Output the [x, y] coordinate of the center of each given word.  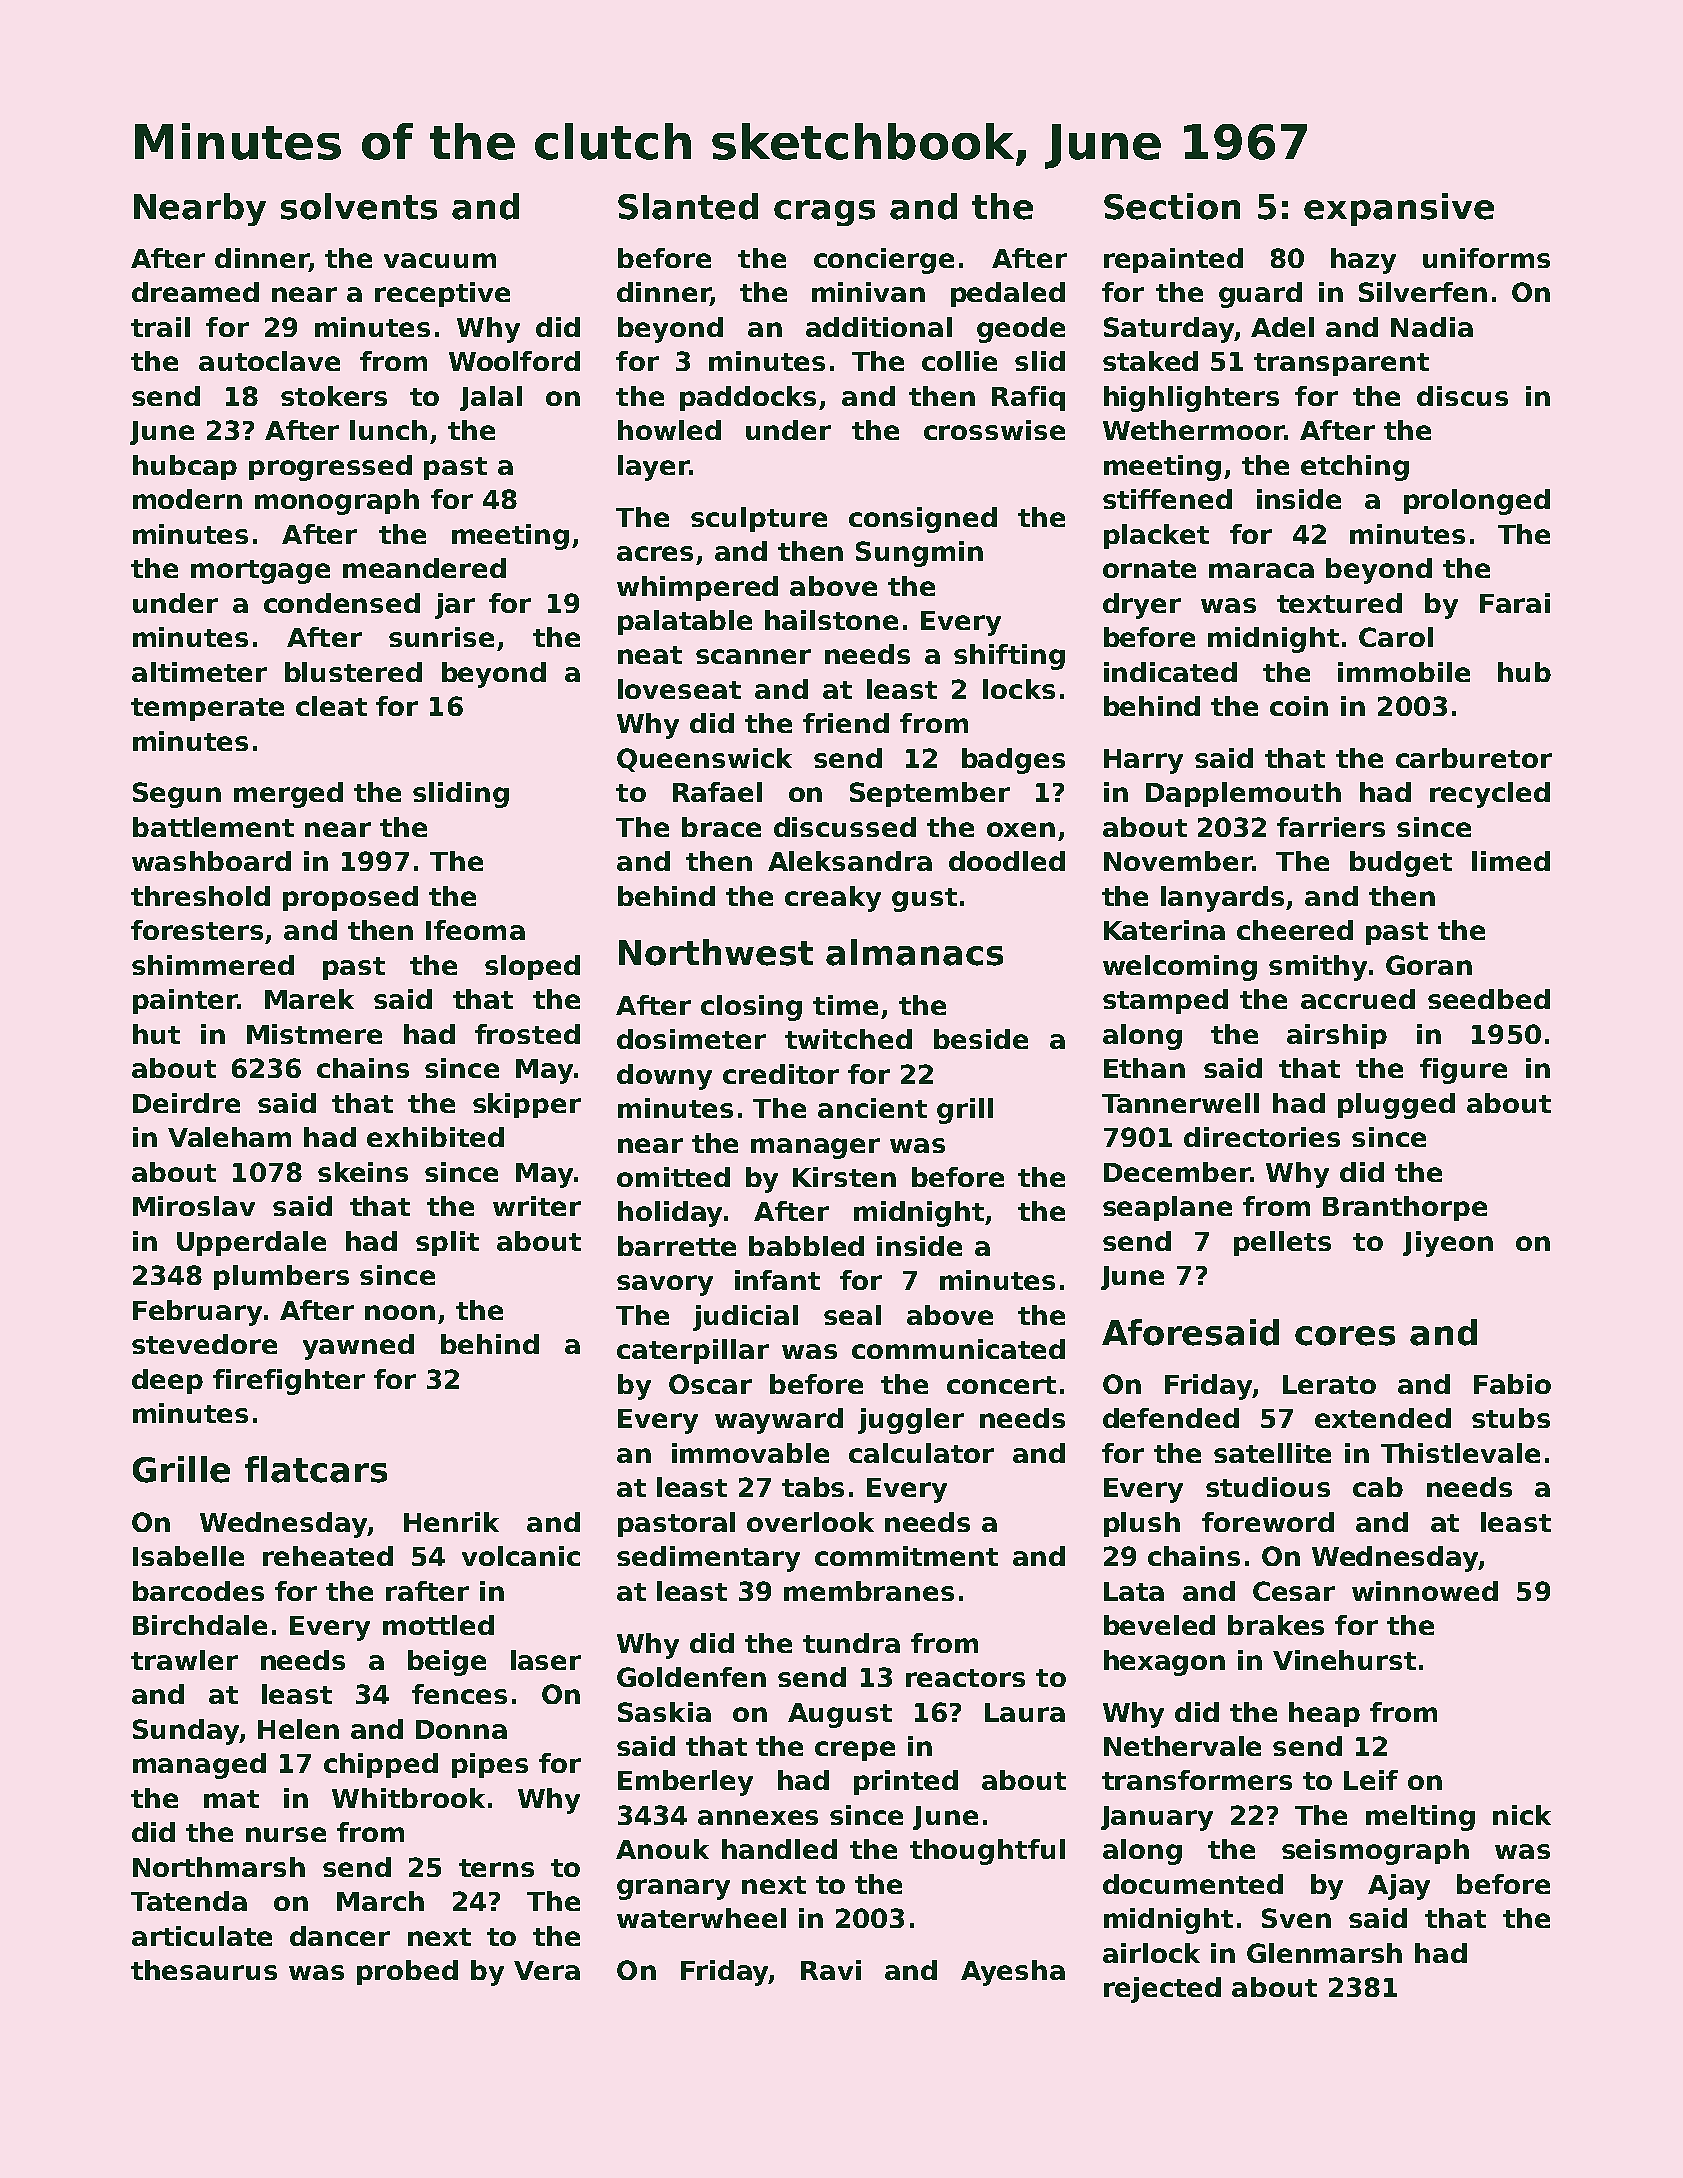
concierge [884, 261]
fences [459, 1694]
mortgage [260, 572]
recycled [1490, 795]
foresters [197, 930]
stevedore [204, 1344]
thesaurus [204, 1970]
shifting [1009, 657]
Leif [1371, 1780]
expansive [1399, 209]
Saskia [664, 1712]
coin [1299, 706]
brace [721, 827]
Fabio [1512, 1384]
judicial [745, 1318]
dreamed [195, 292]
